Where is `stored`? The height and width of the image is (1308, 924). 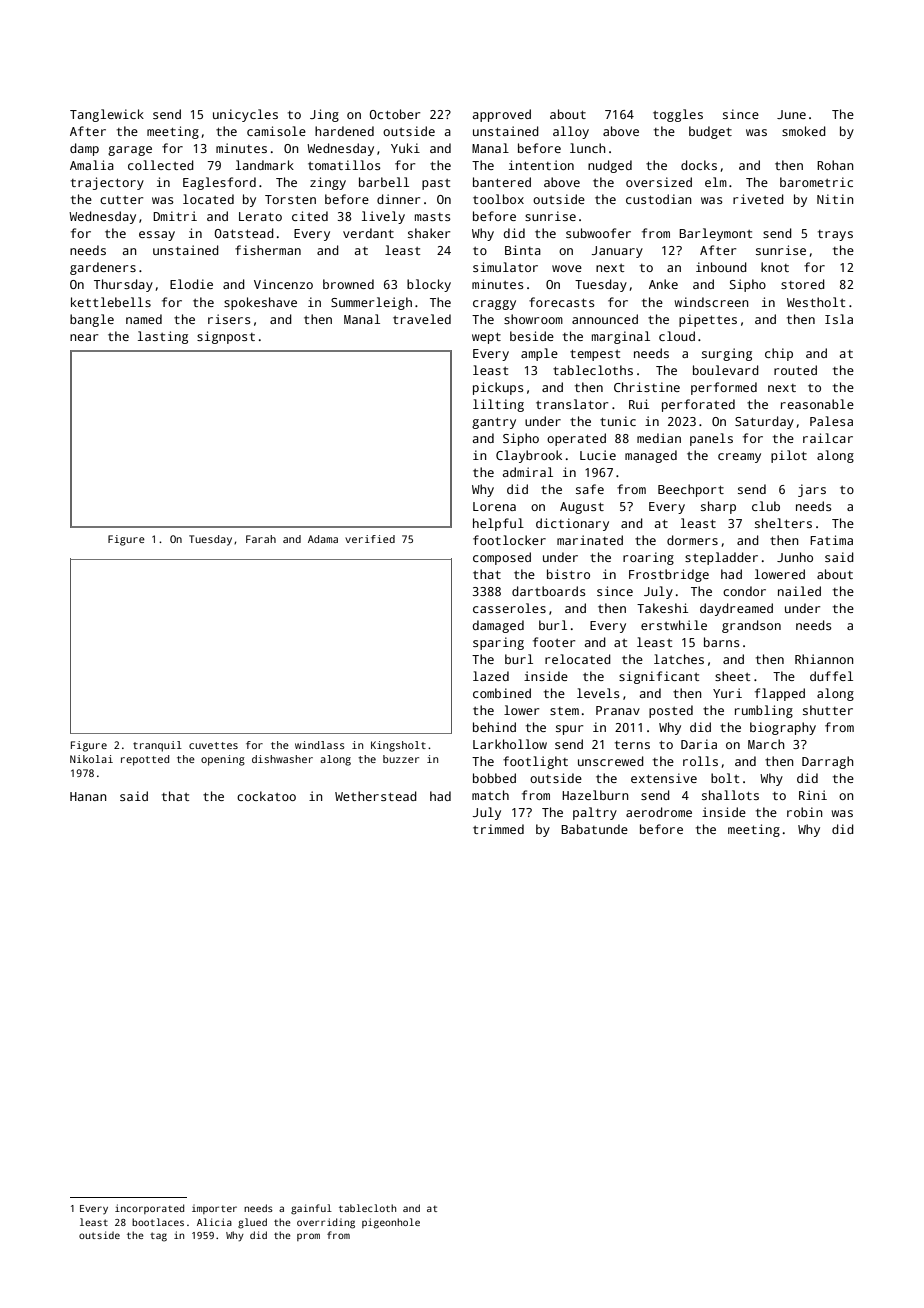
stored is located at coordinates (803, 284).
